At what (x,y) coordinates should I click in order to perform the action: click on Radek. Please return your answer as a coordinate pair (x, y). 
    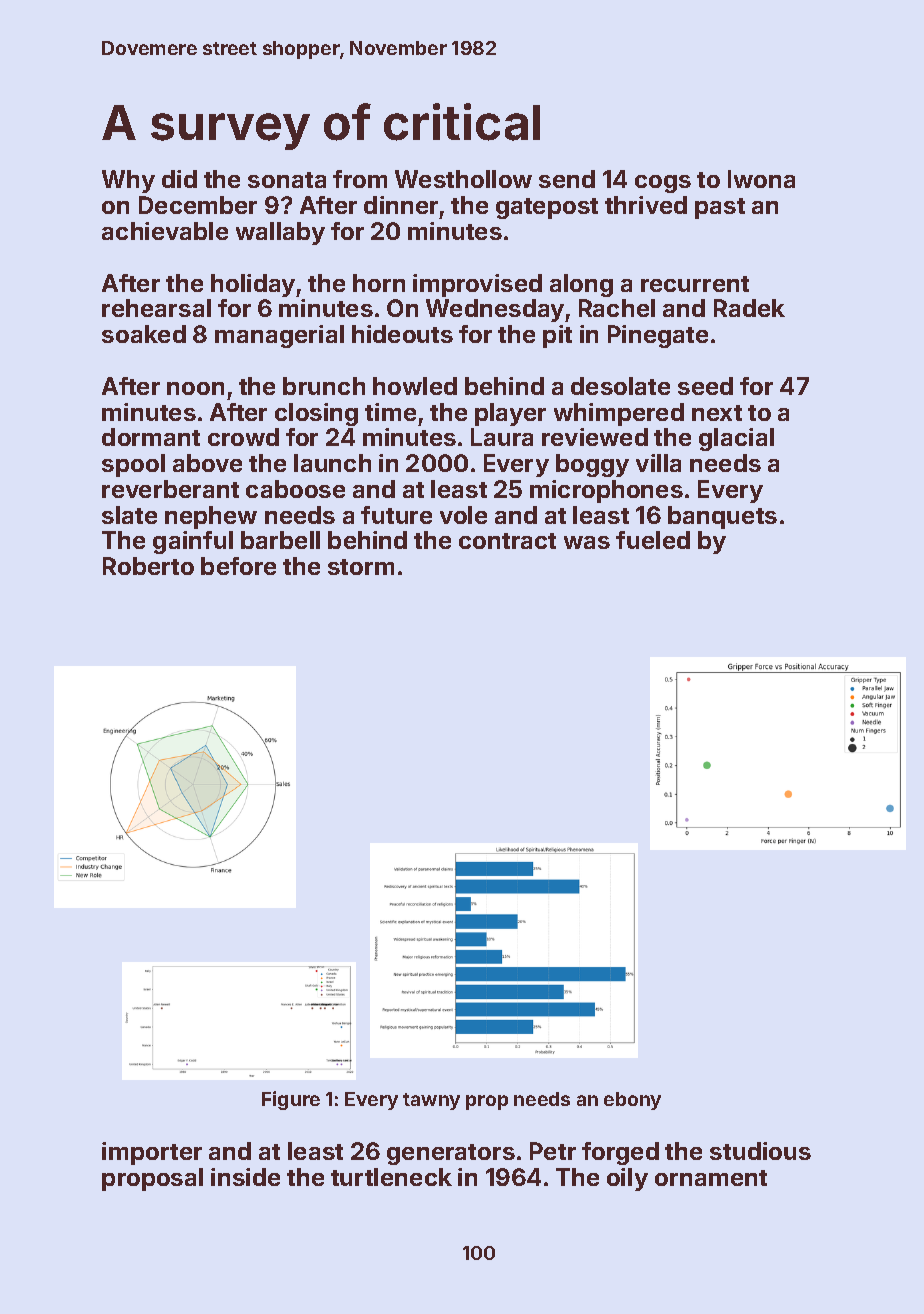
    Looking at the image, I should click on (749, 308).
